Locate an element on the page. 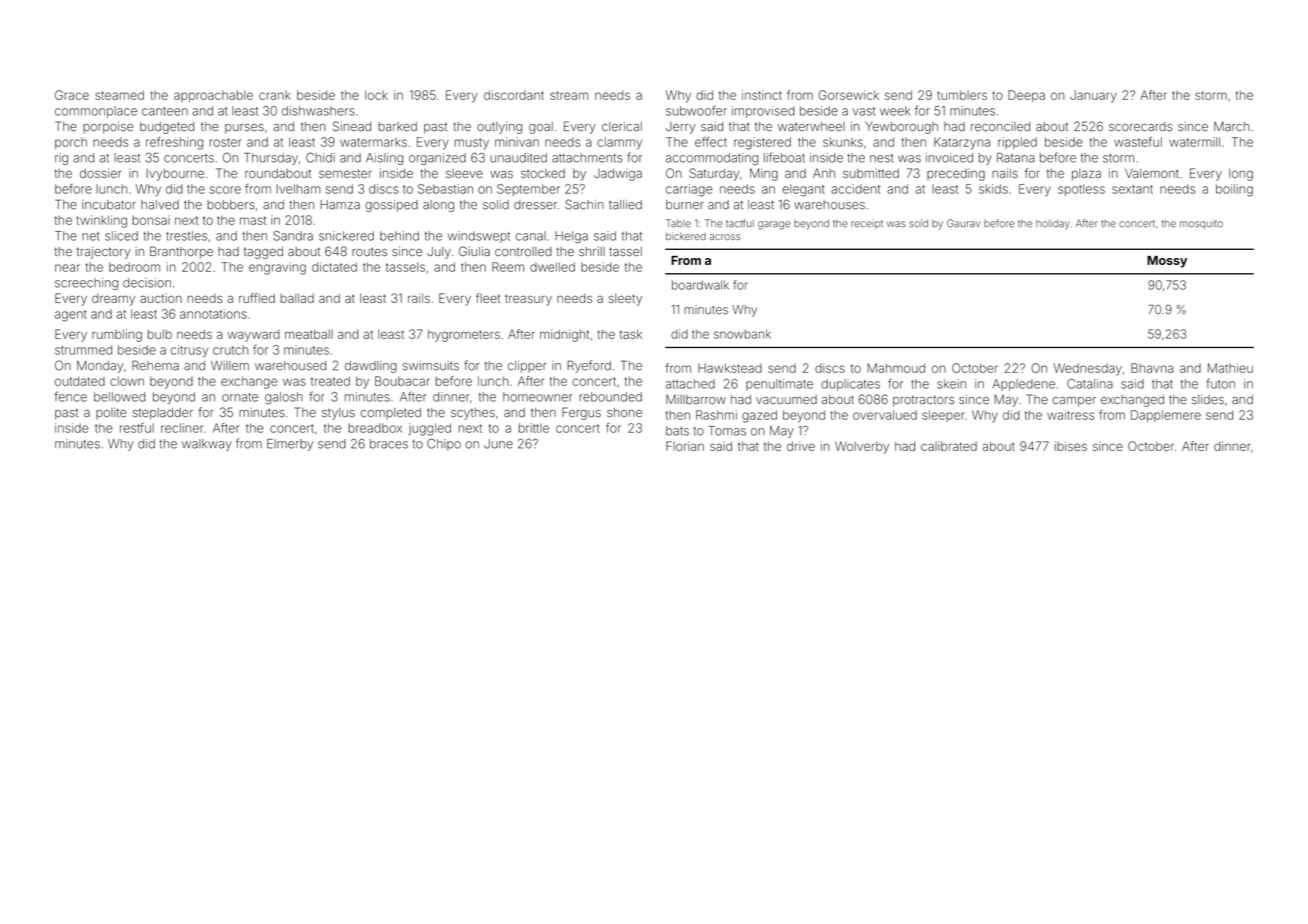 The height and width of the document is (924, 1308). Ryeford is located at coordinates (589, 366).
